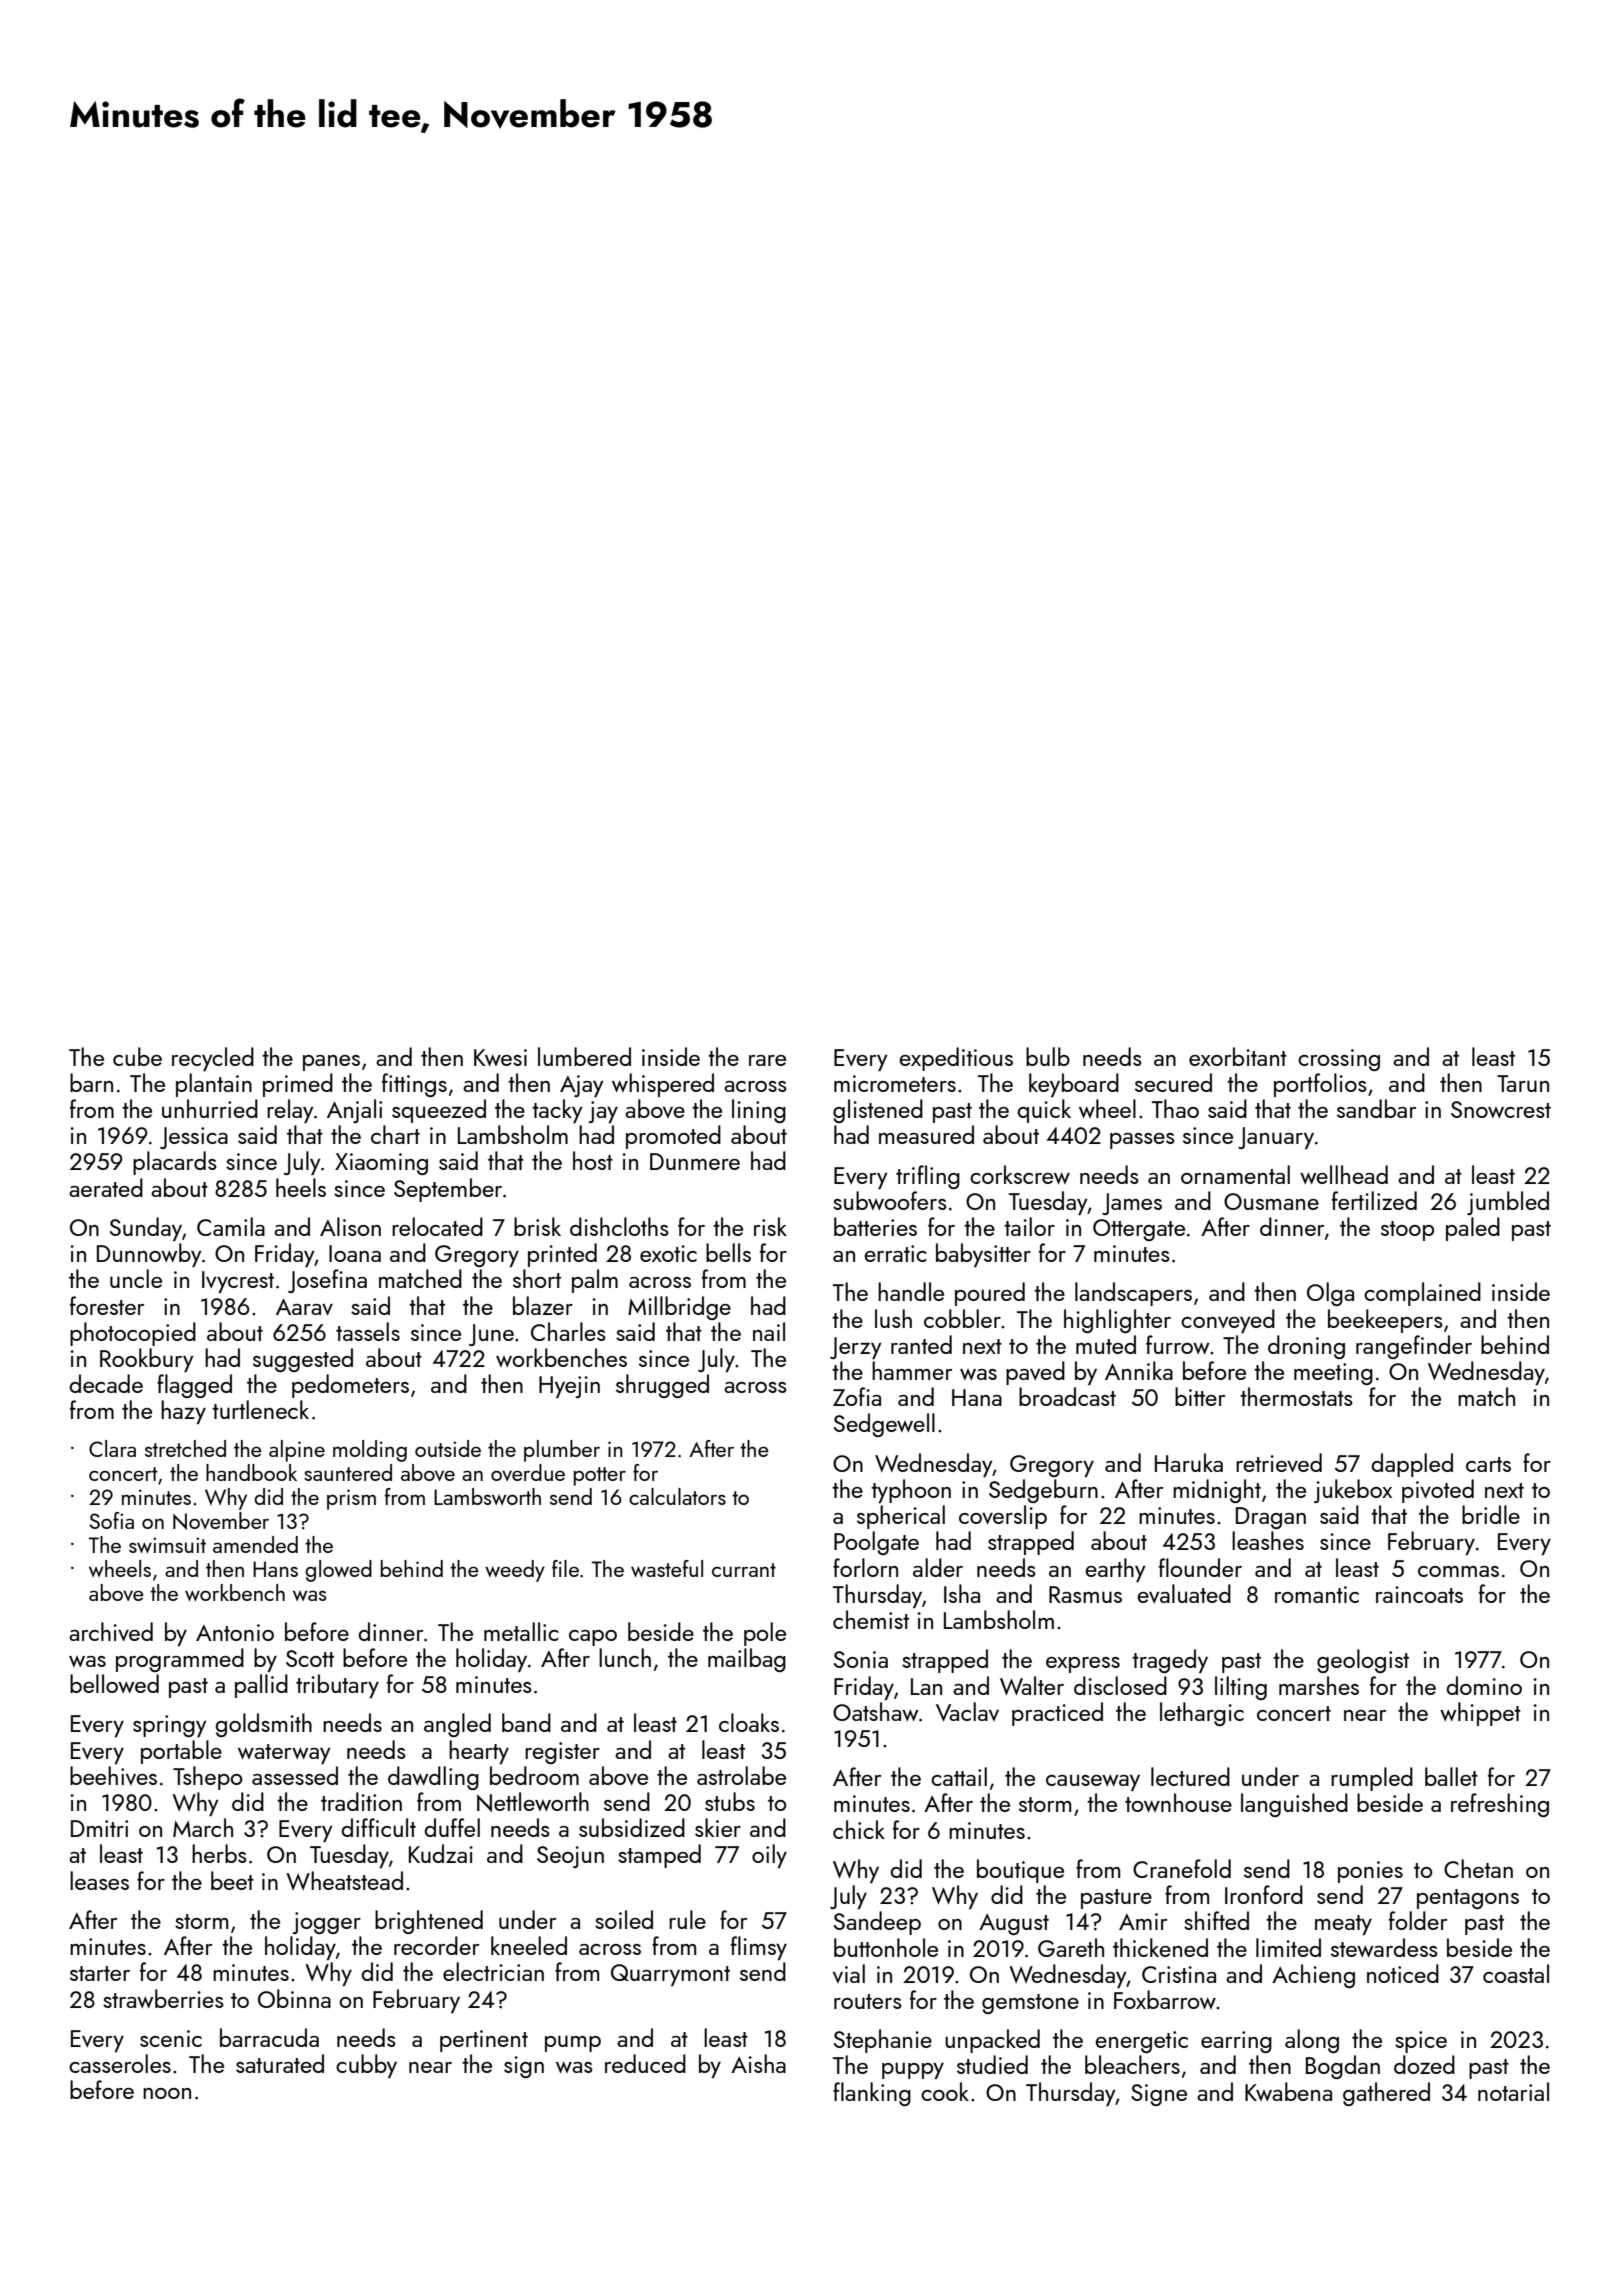  What do you see at coordinates (662, 1386) in the page?
I see `shrugged` at bounding box center [662, 1386].
